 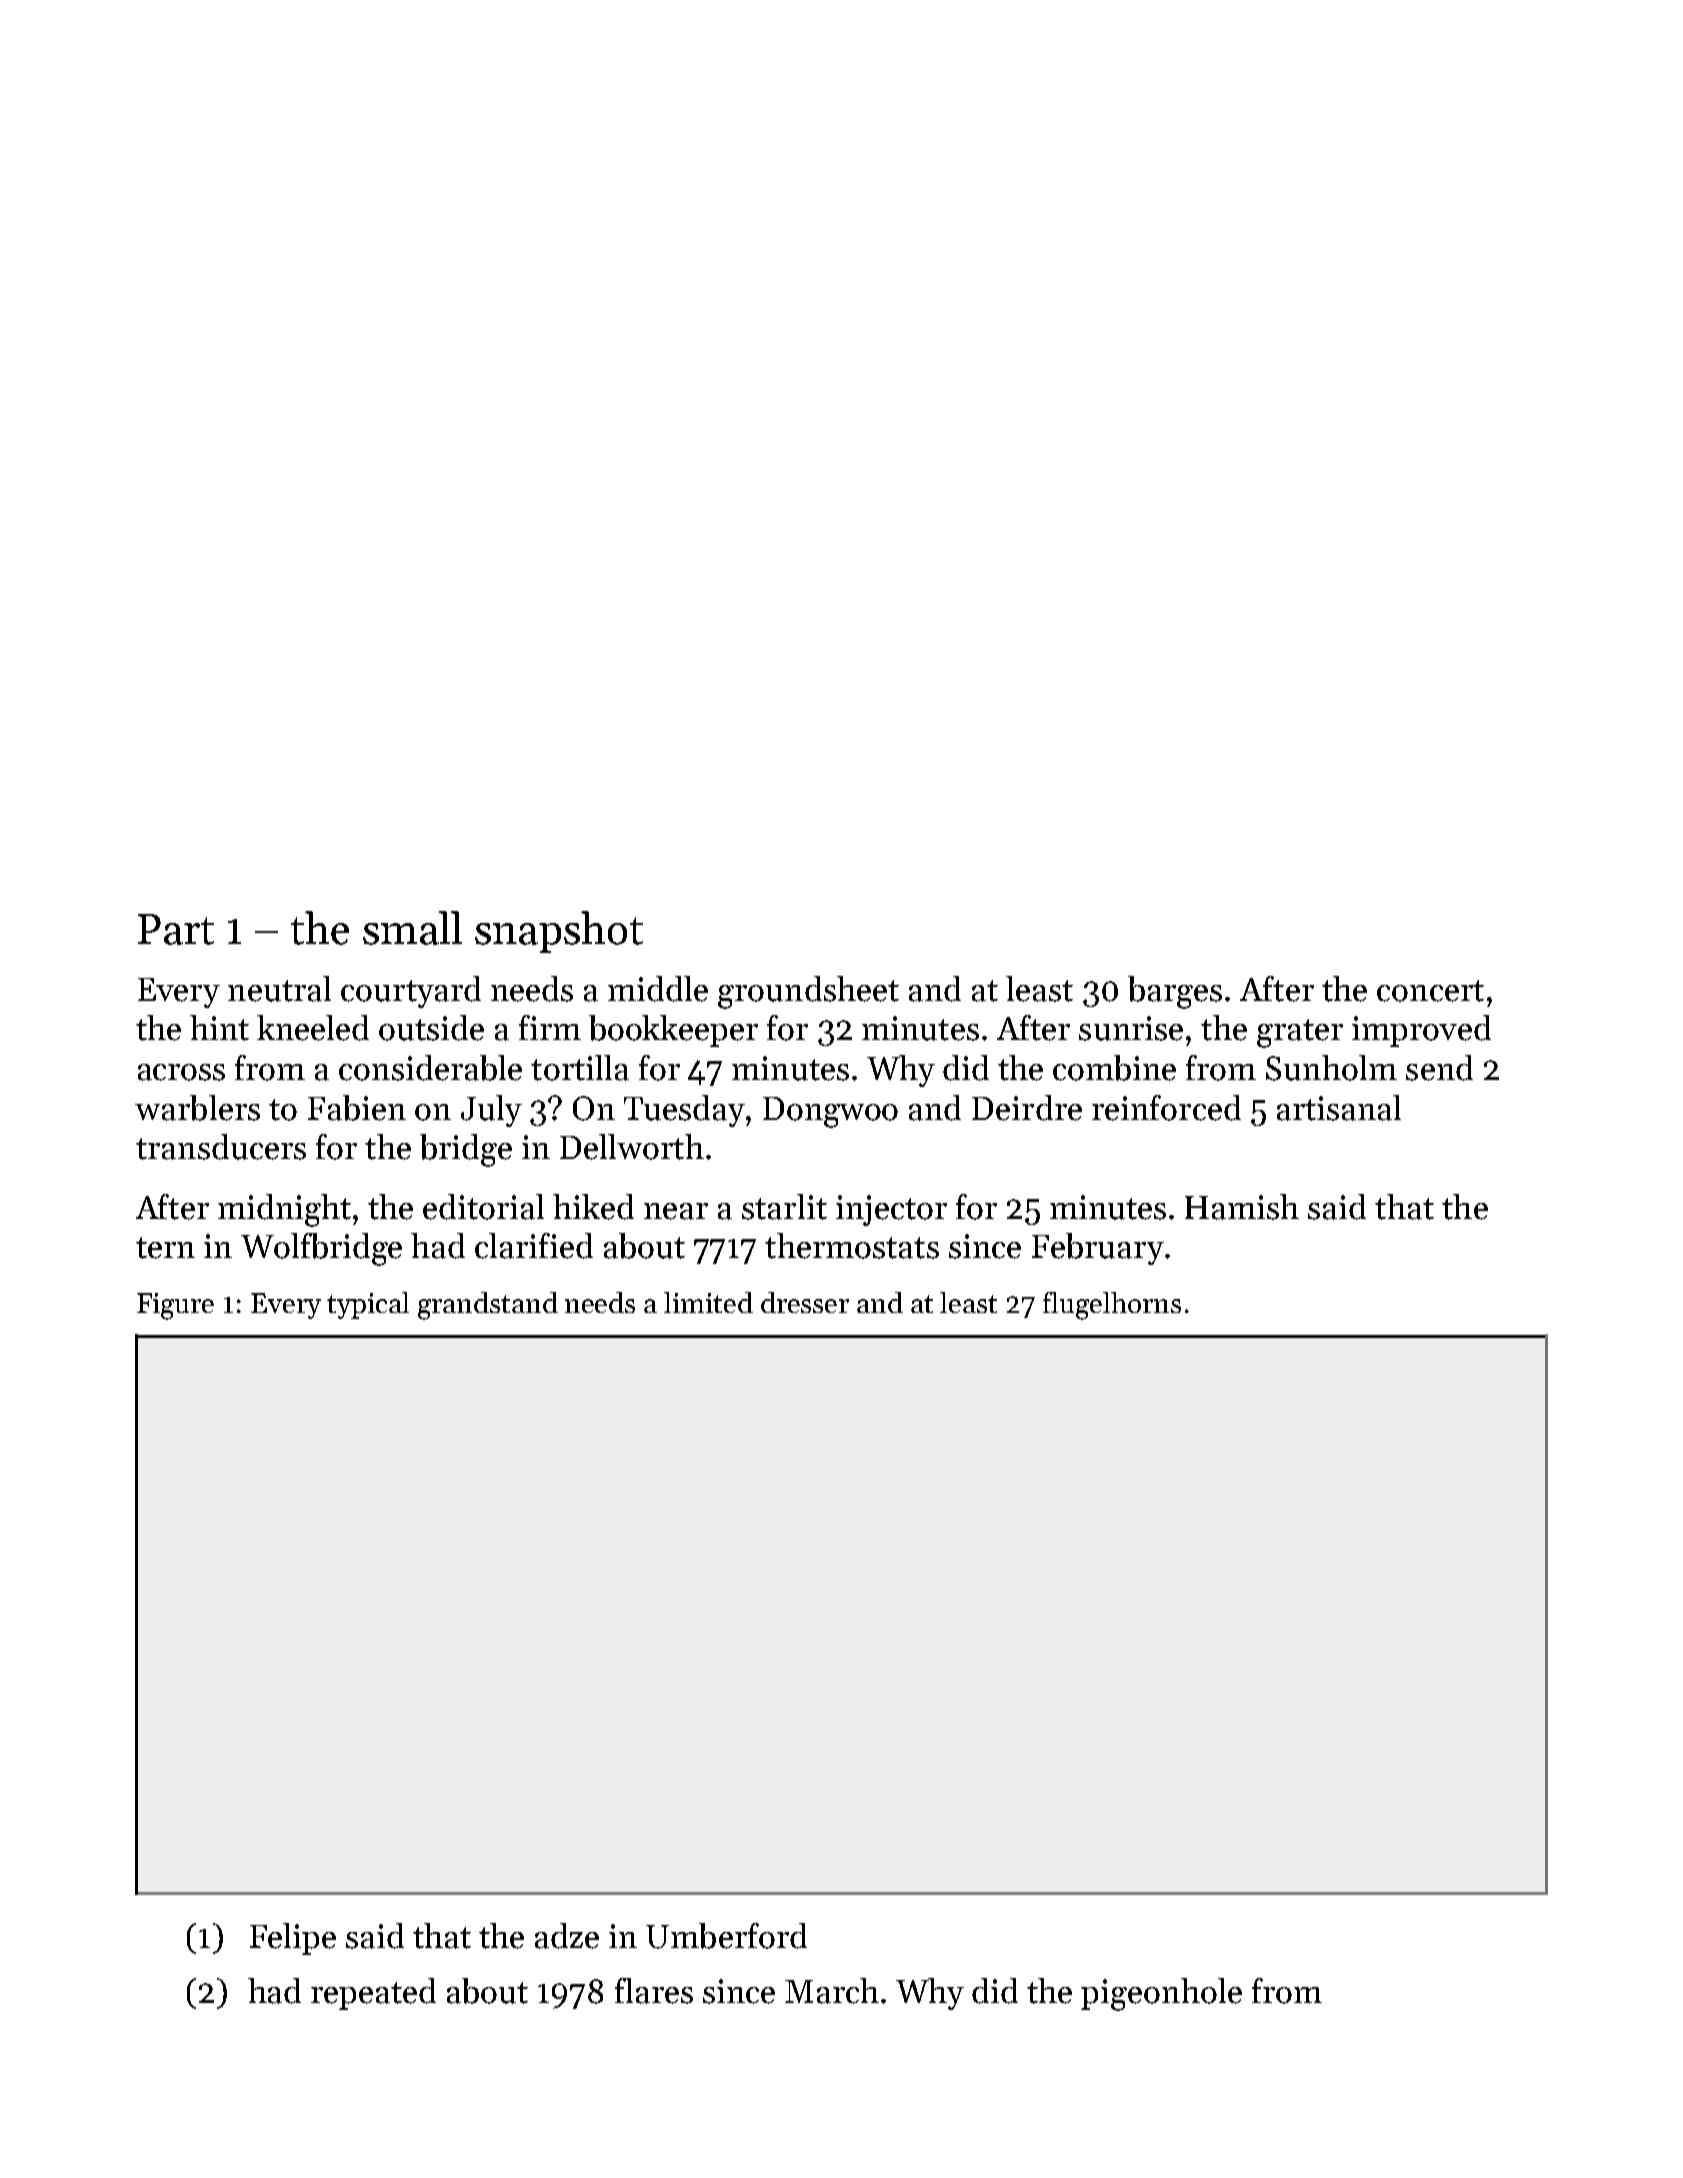 I want to click on Umberford, so click(x=726, y=1936).
